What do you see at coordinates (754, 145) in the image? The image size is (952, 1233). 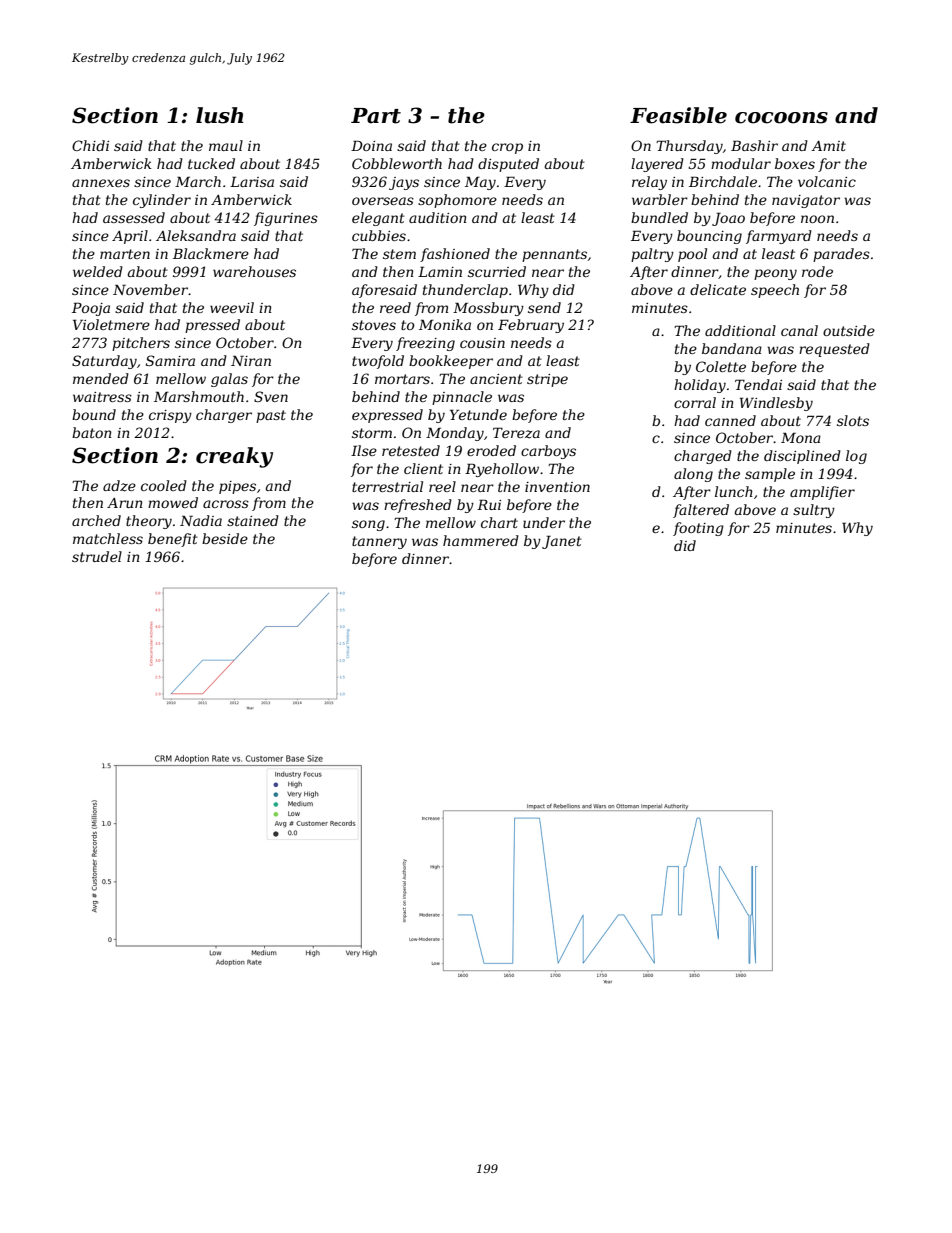 I see `Bashir` at bounding box center [754, 145].
